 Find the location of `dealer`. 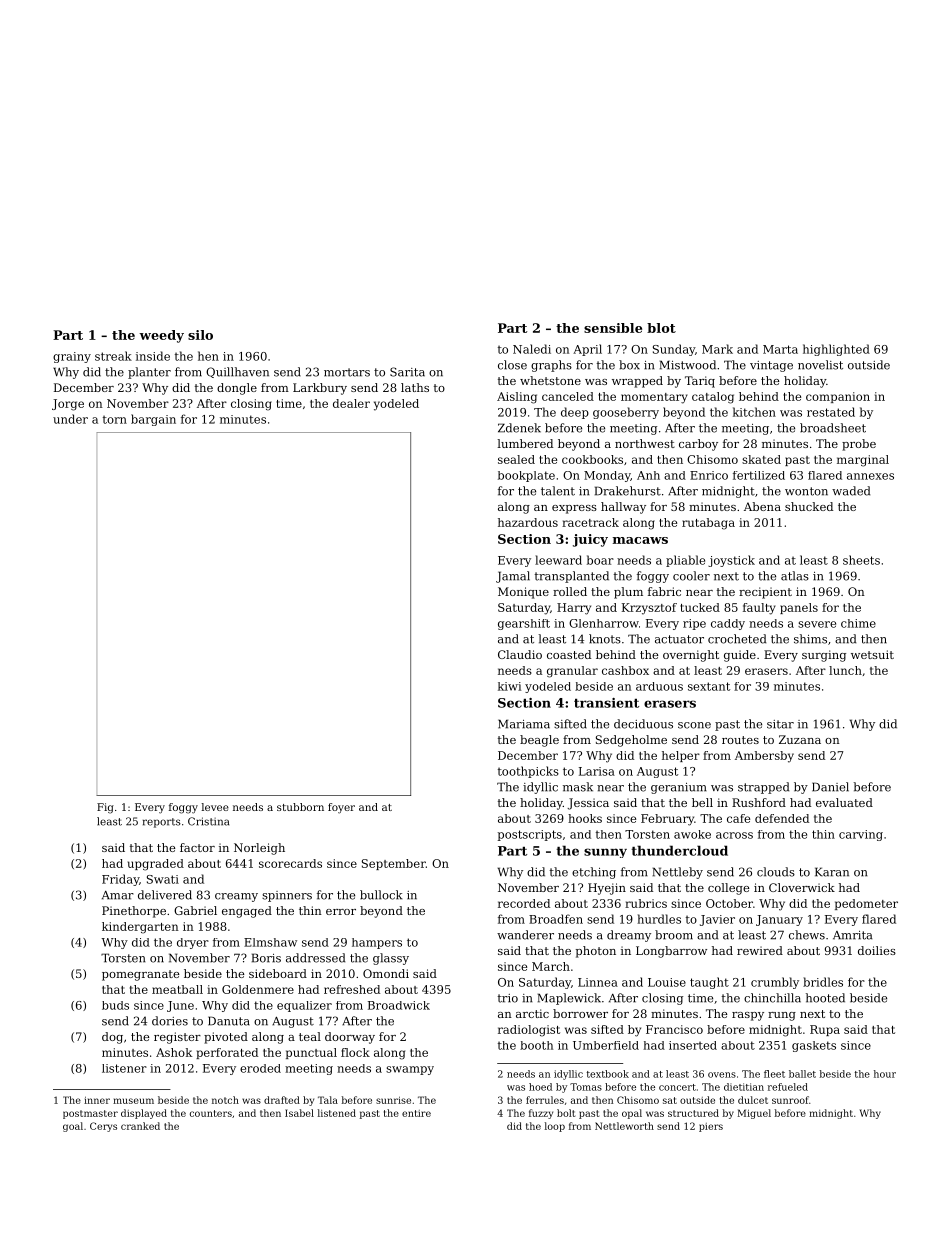

dealer is located at coordinates (351, 403).
